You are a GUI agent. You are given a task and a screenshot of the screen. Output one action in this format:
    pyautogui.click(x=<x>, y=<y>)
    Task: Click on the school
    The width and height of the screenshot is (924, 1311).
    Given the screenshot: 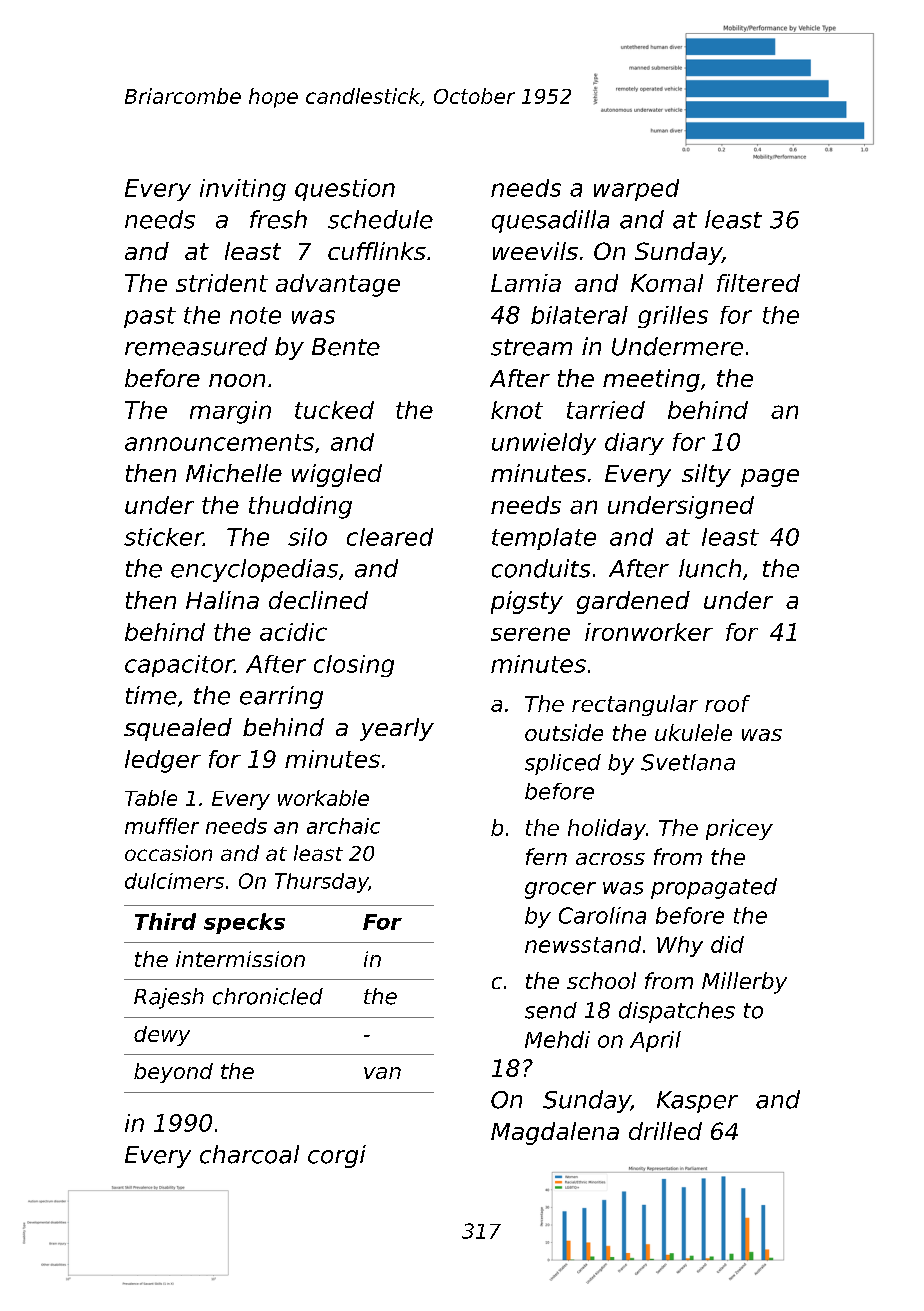 What is the action you would take?
    pyautogui.click(x=601, y=980)
